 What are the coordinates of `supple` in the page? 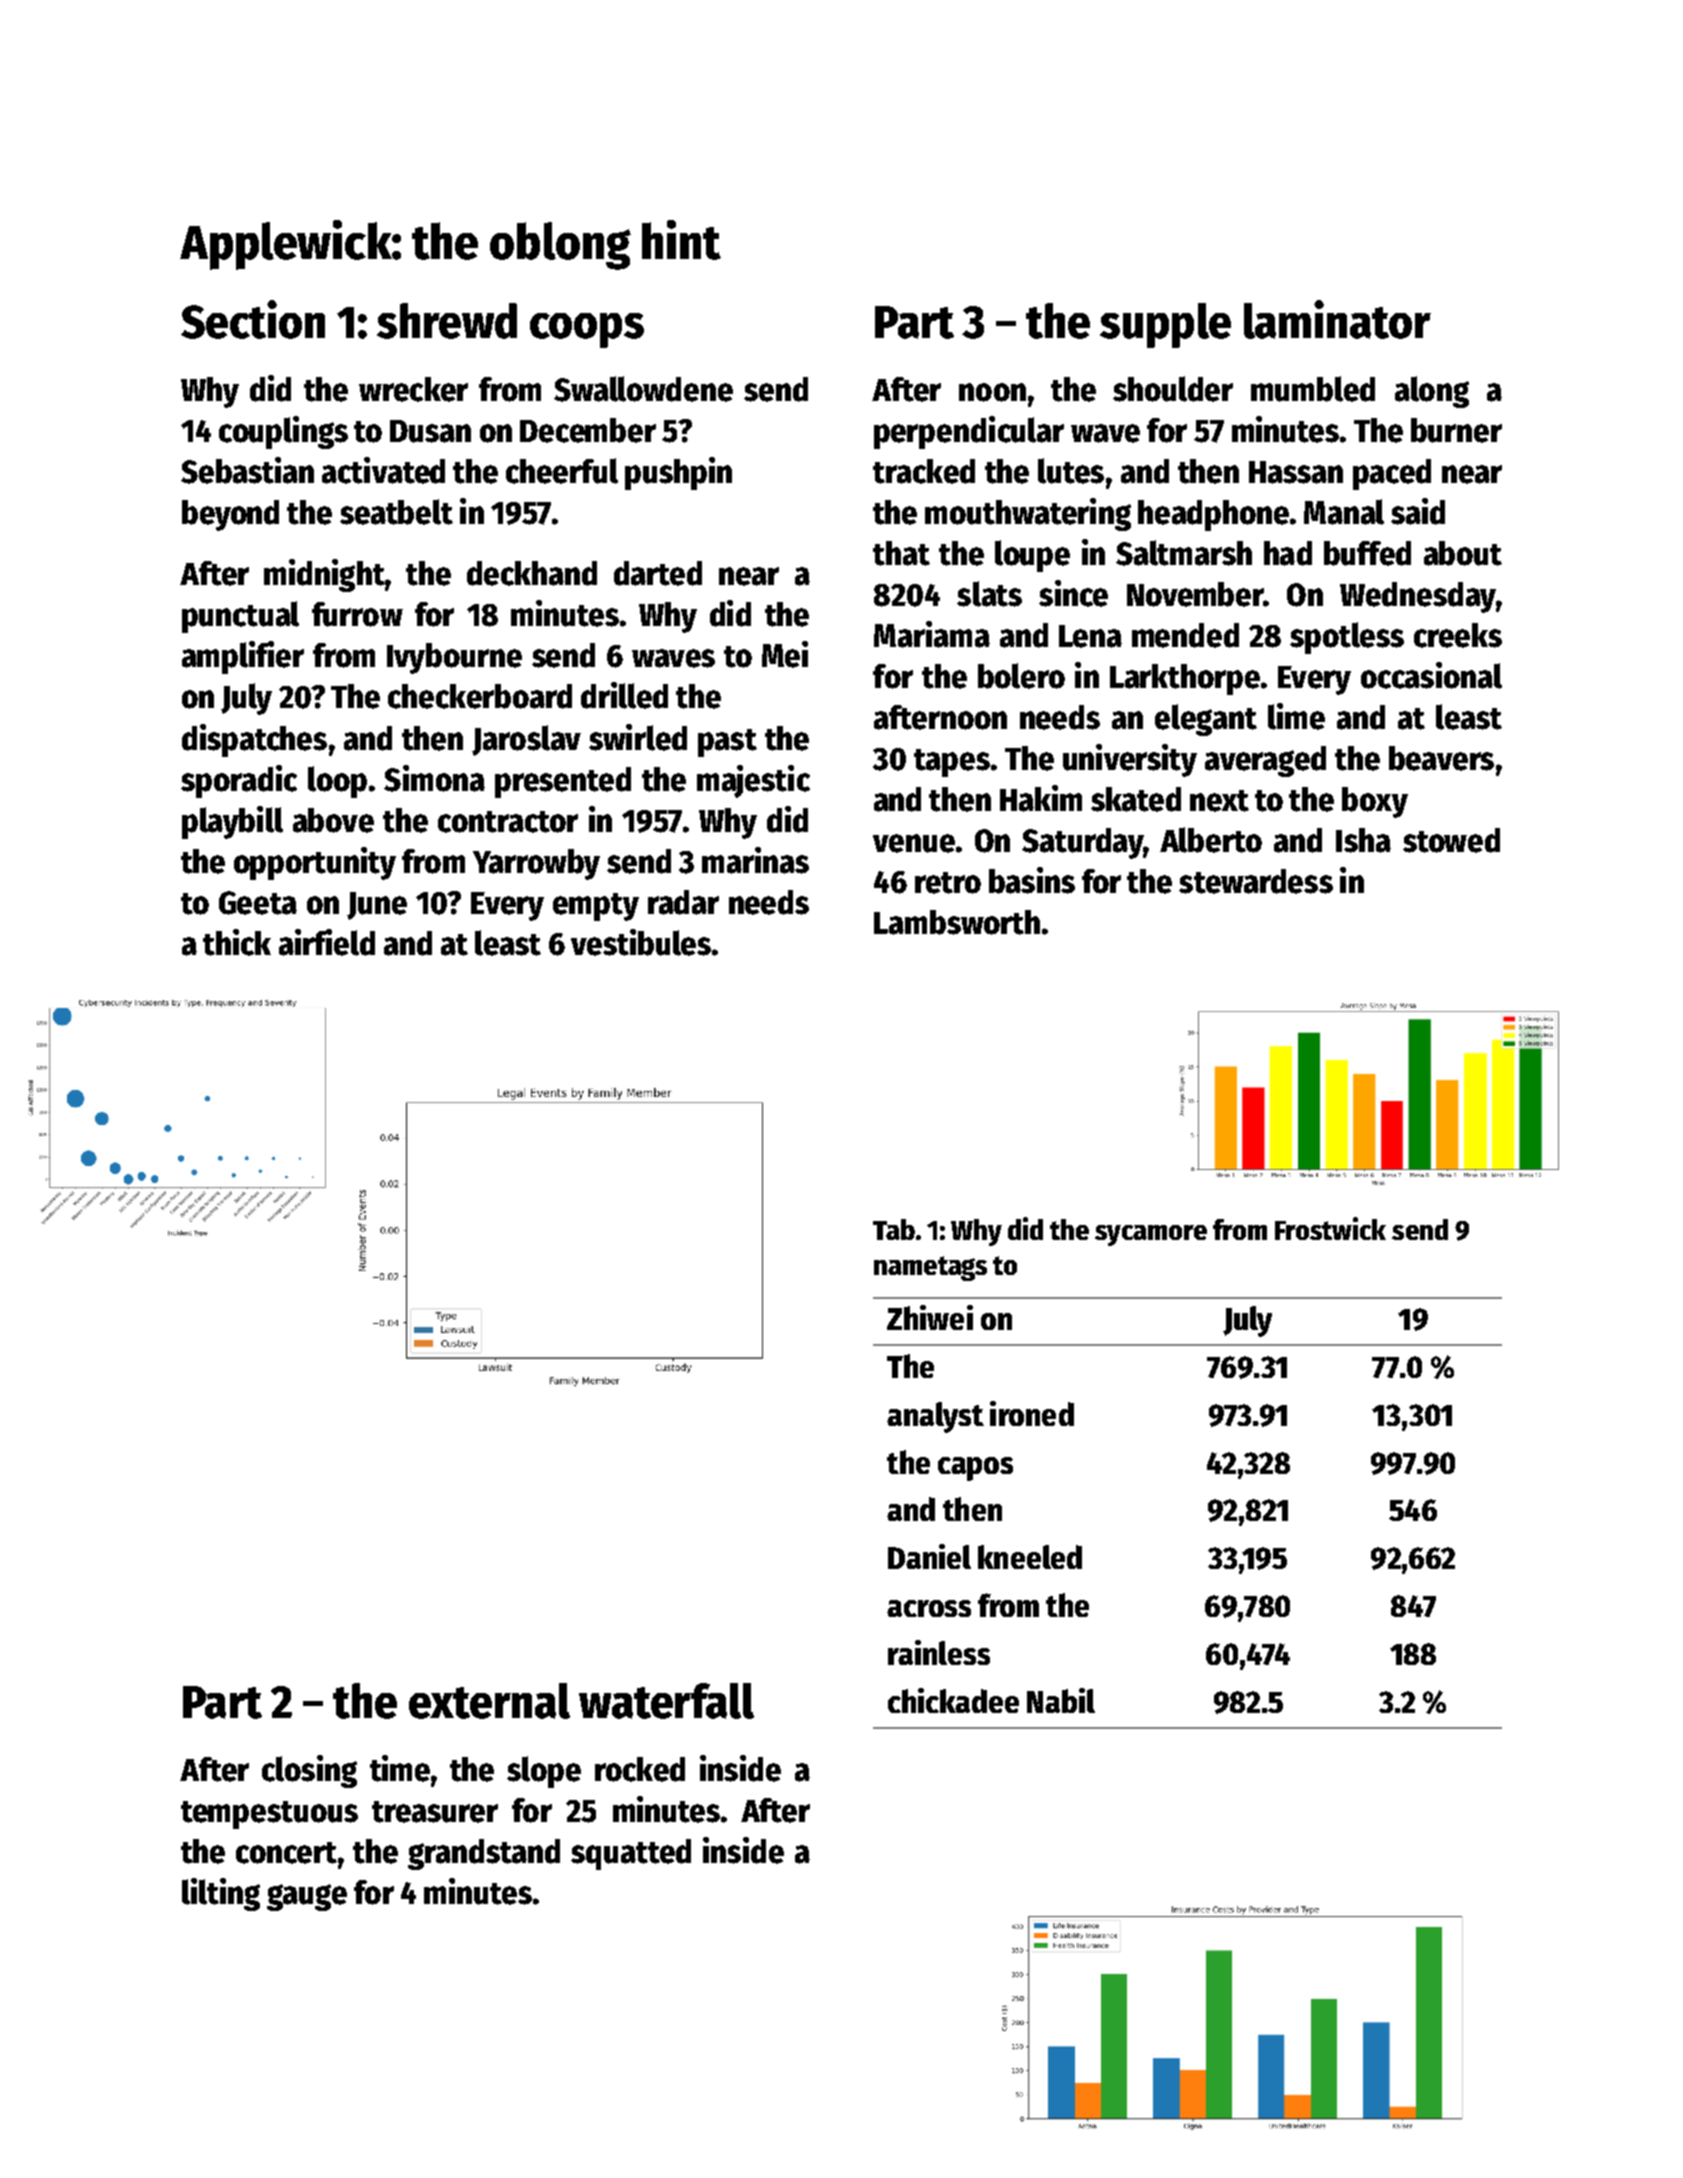 It's located at (1165, 325).
